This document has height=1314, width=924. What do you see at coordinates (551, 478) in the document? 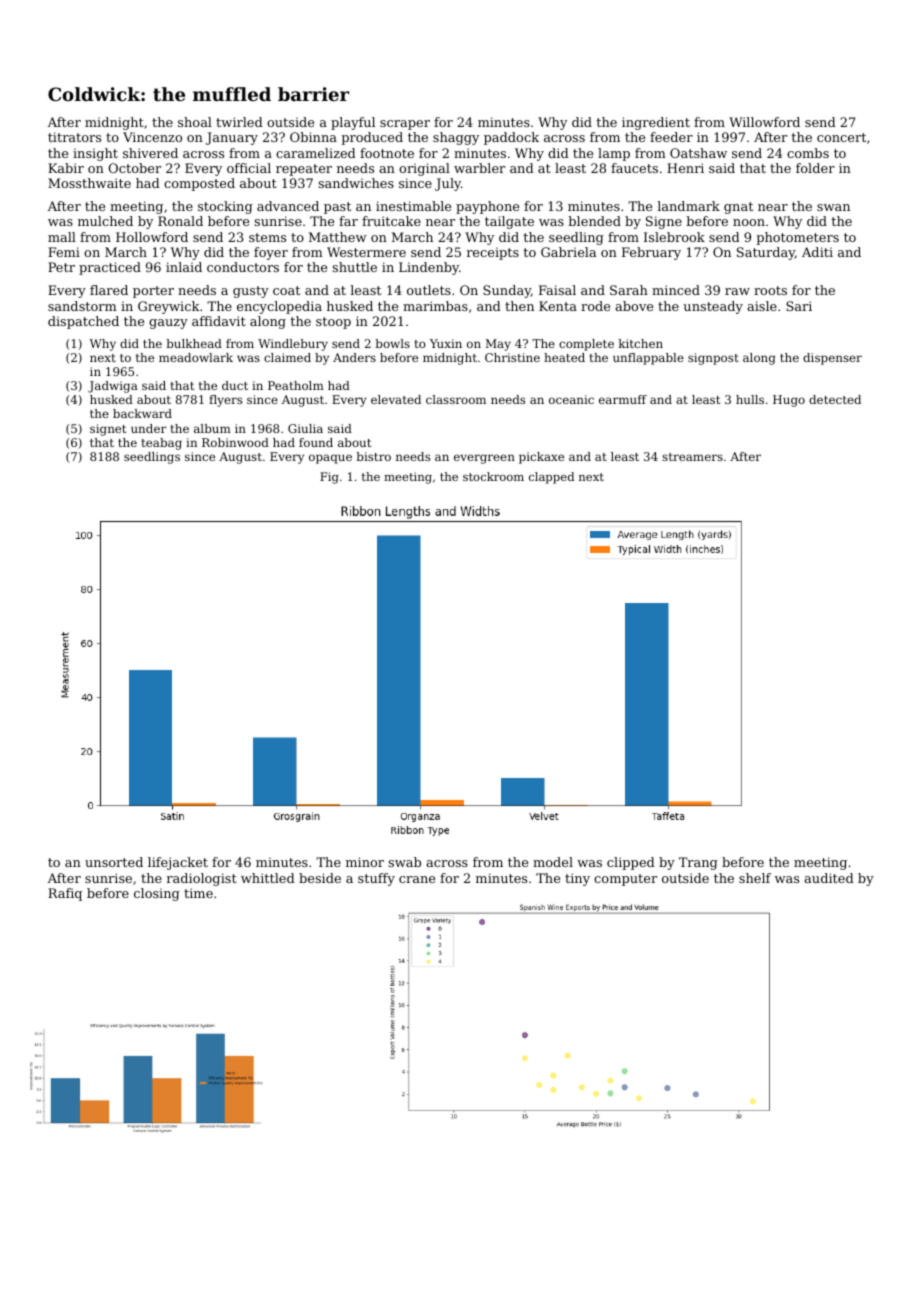
I see `clapped` at bounding box center [551, 478].
